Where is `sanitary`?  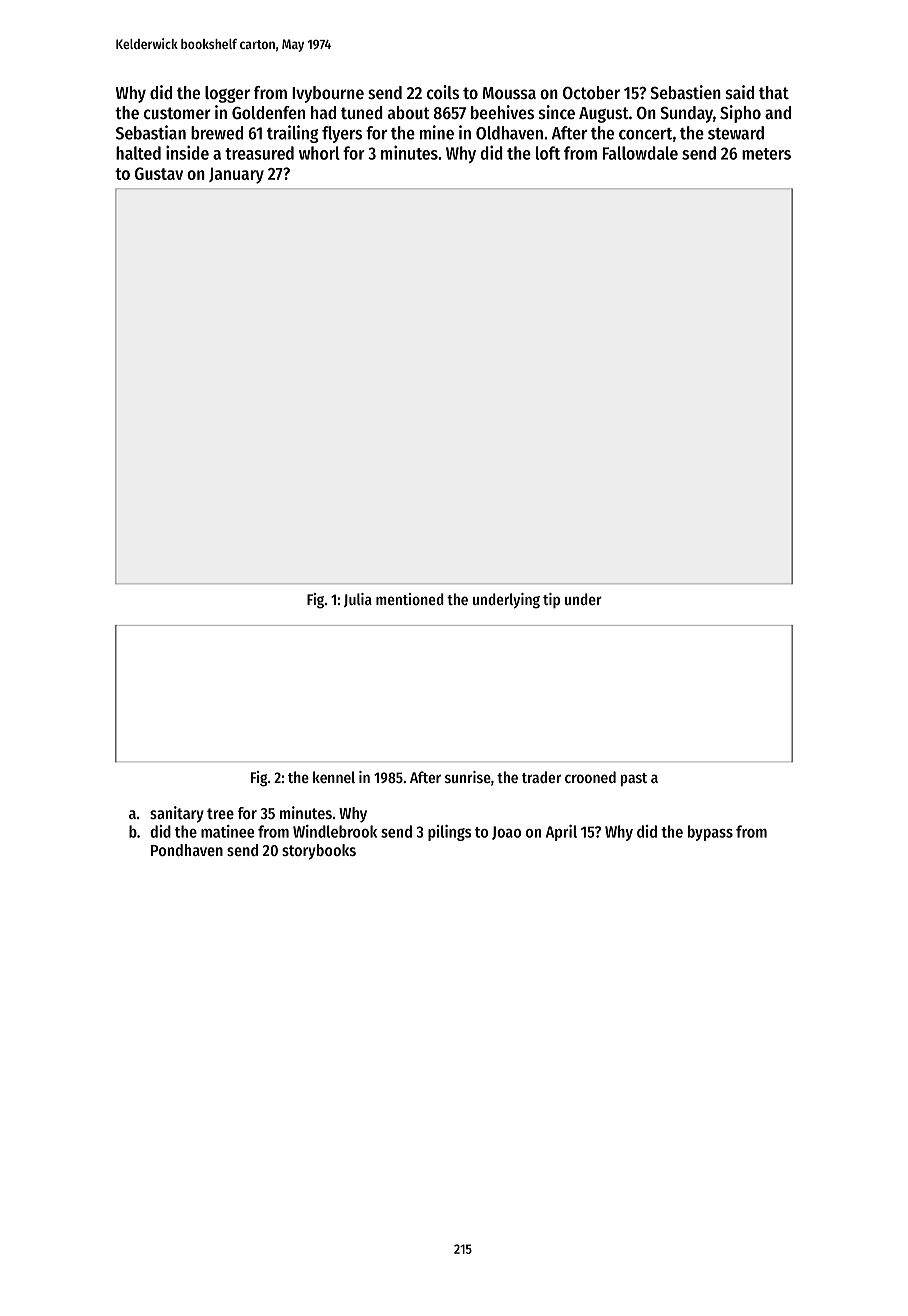 sanitary is located at coordinates (177, 814).
